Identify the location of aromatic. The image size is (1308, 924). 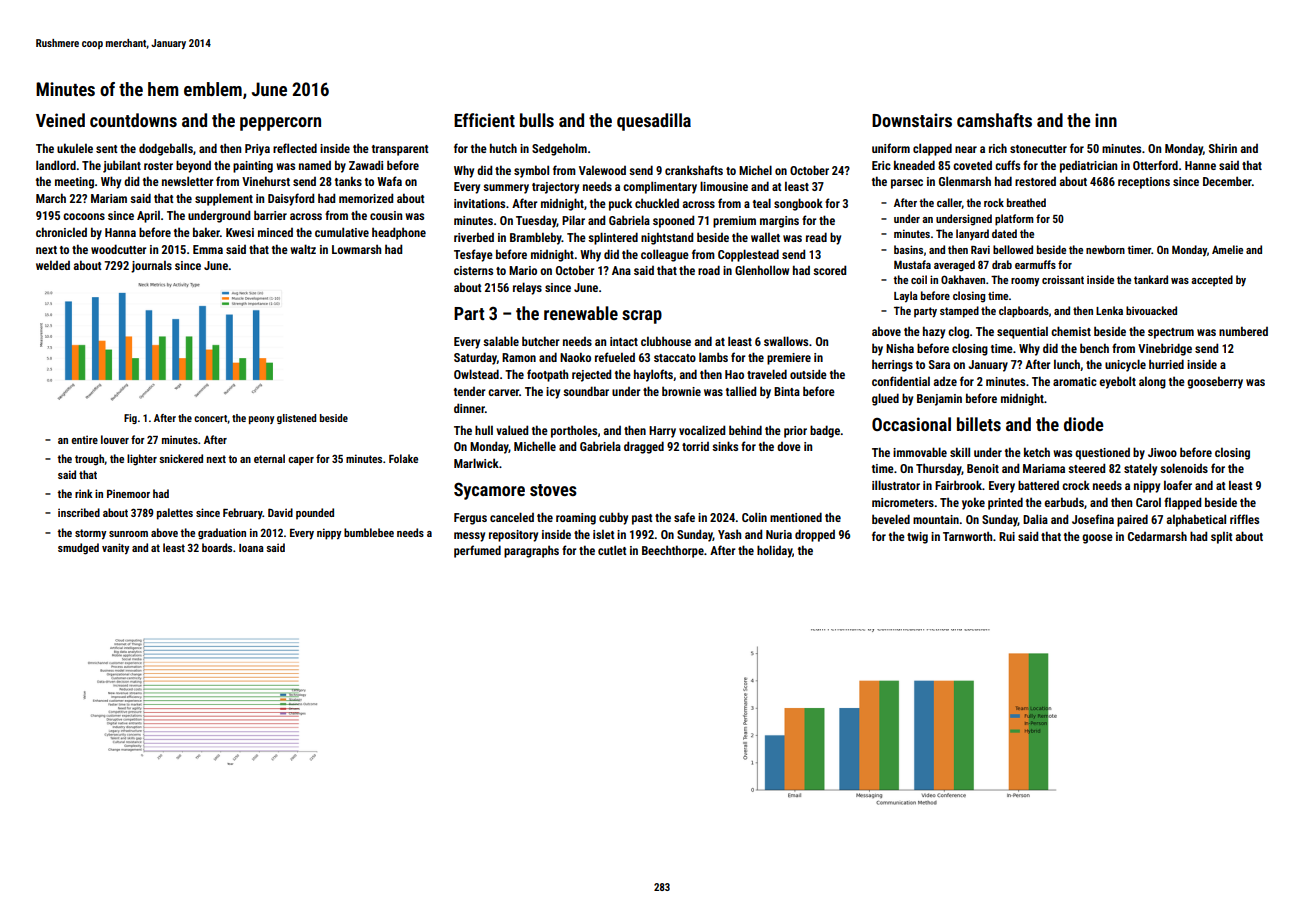
(1075, 381).
